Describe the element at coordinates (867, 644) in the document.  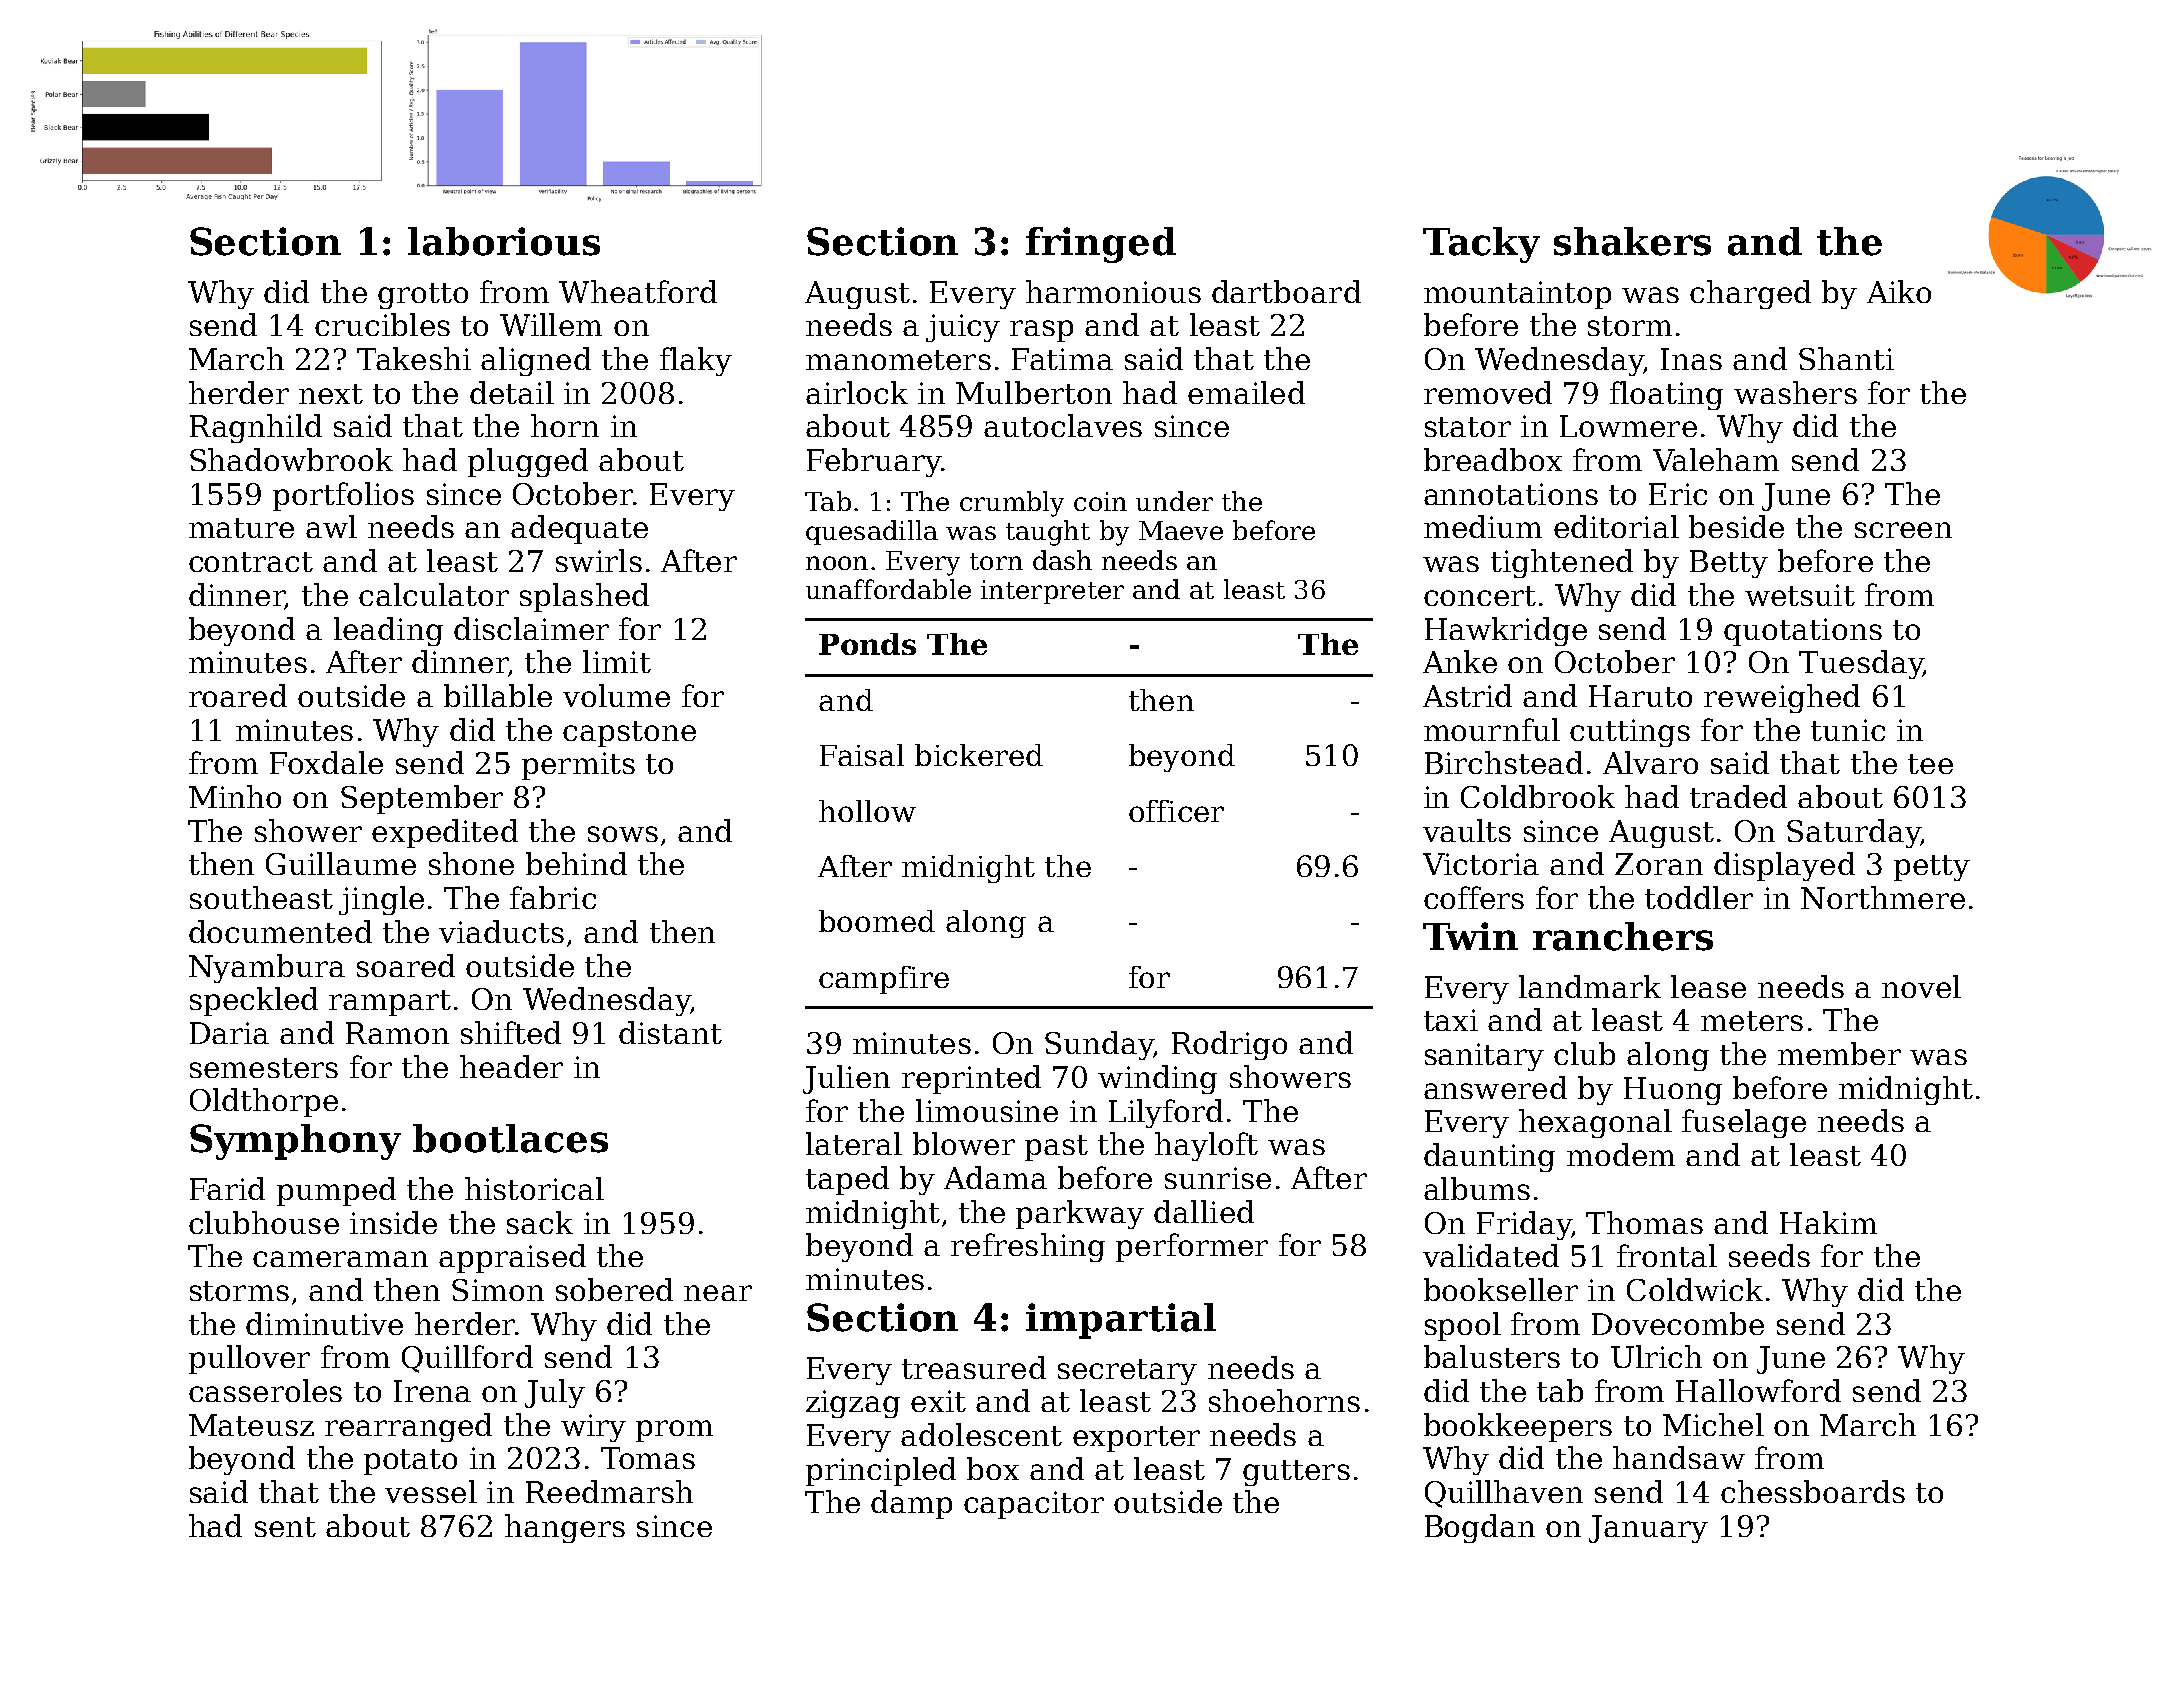
I see `Ponds` at that location.
